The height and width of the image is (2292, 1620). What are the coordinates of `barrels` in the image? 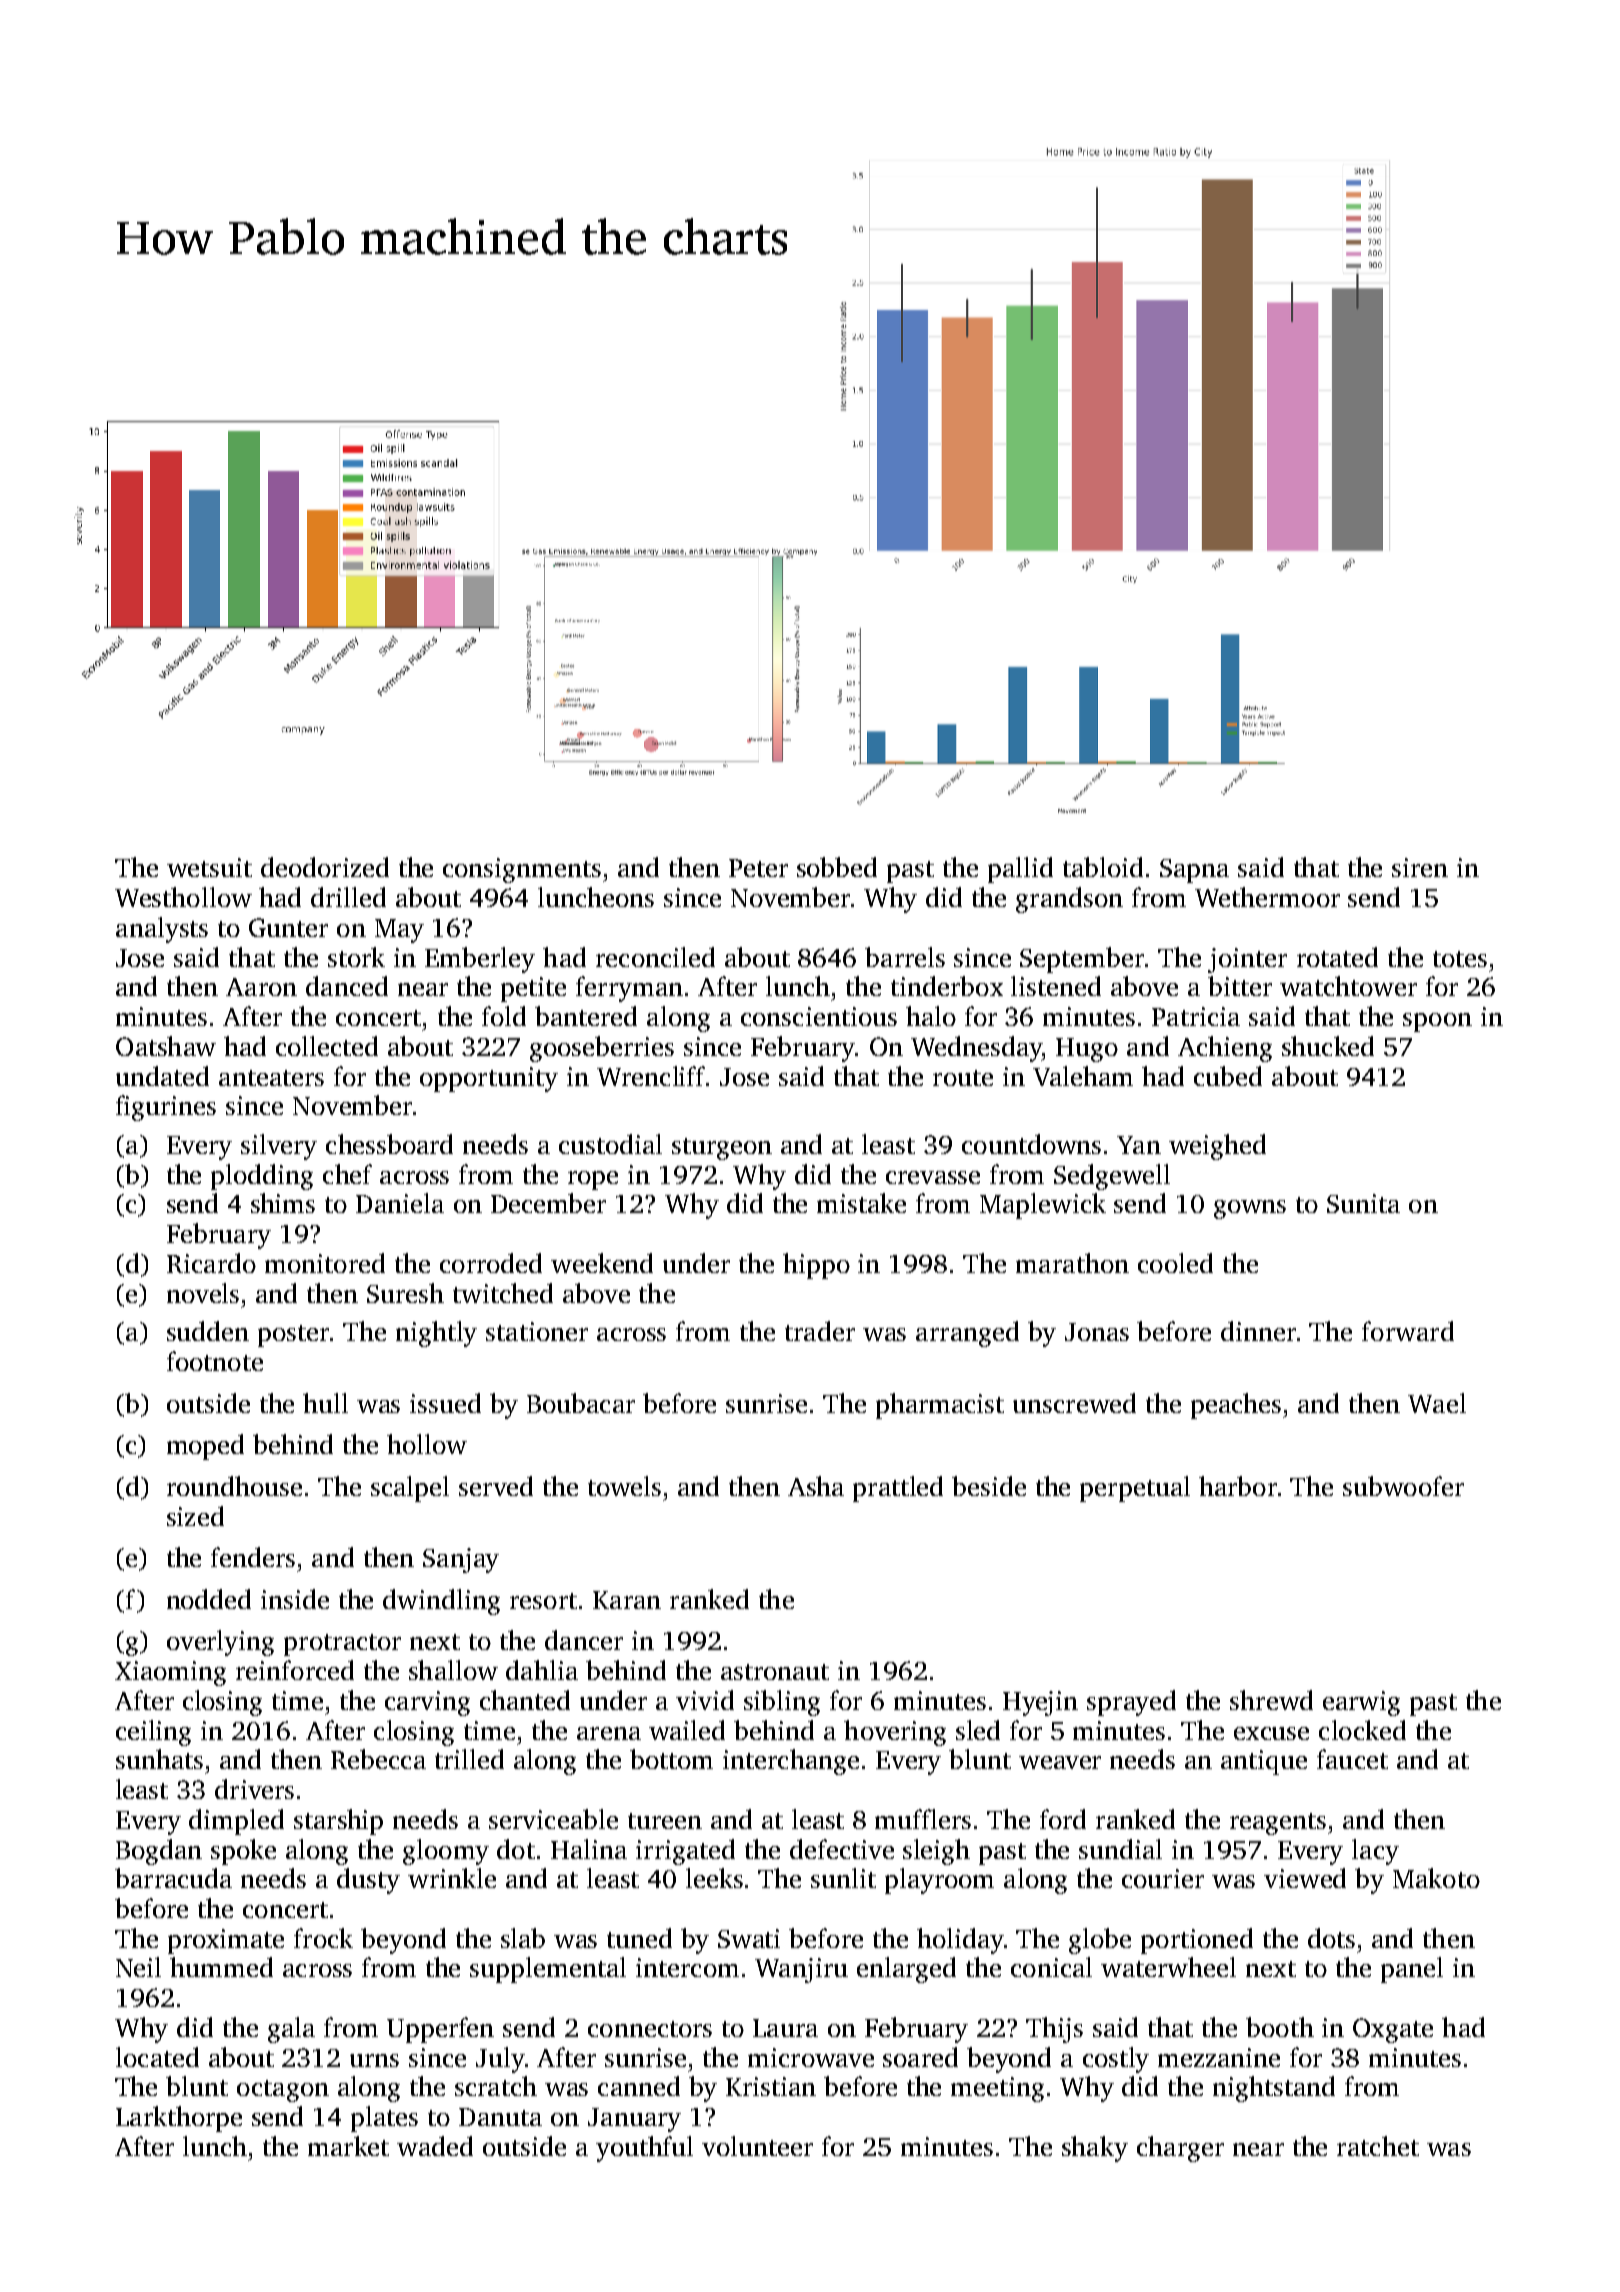 It's located at (905, 957).
